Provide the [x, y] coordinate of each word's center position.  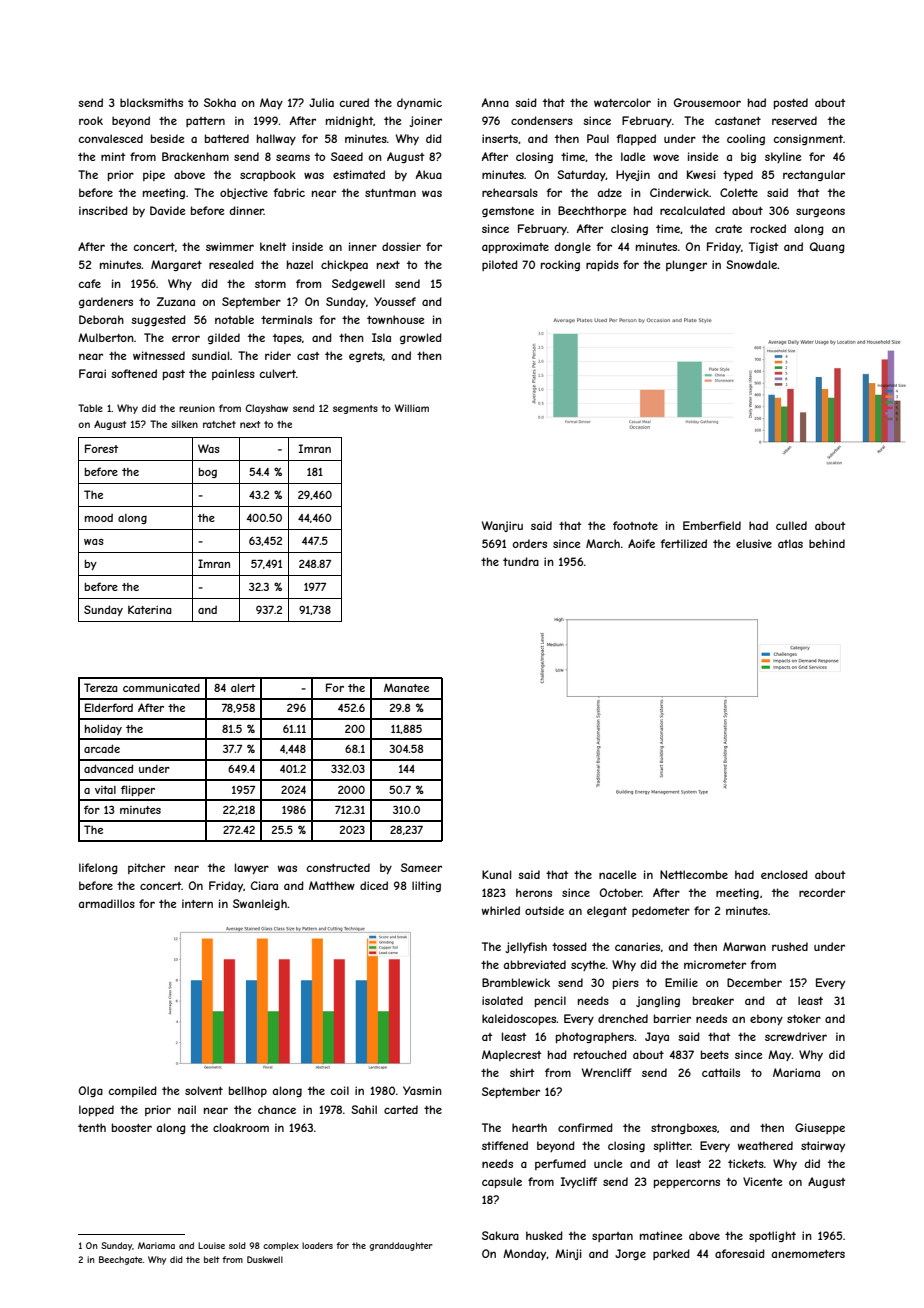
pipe [154, 175]
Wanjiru [502, 526]
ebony [766, 1019]
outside [544, 910]
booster [132, 1127]
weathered [765, 1145]
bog [208, 473]
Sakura [500, 1235]
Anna [495, 102]
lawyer [252, 868]
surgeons [820, 212]
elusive [754, 543]
